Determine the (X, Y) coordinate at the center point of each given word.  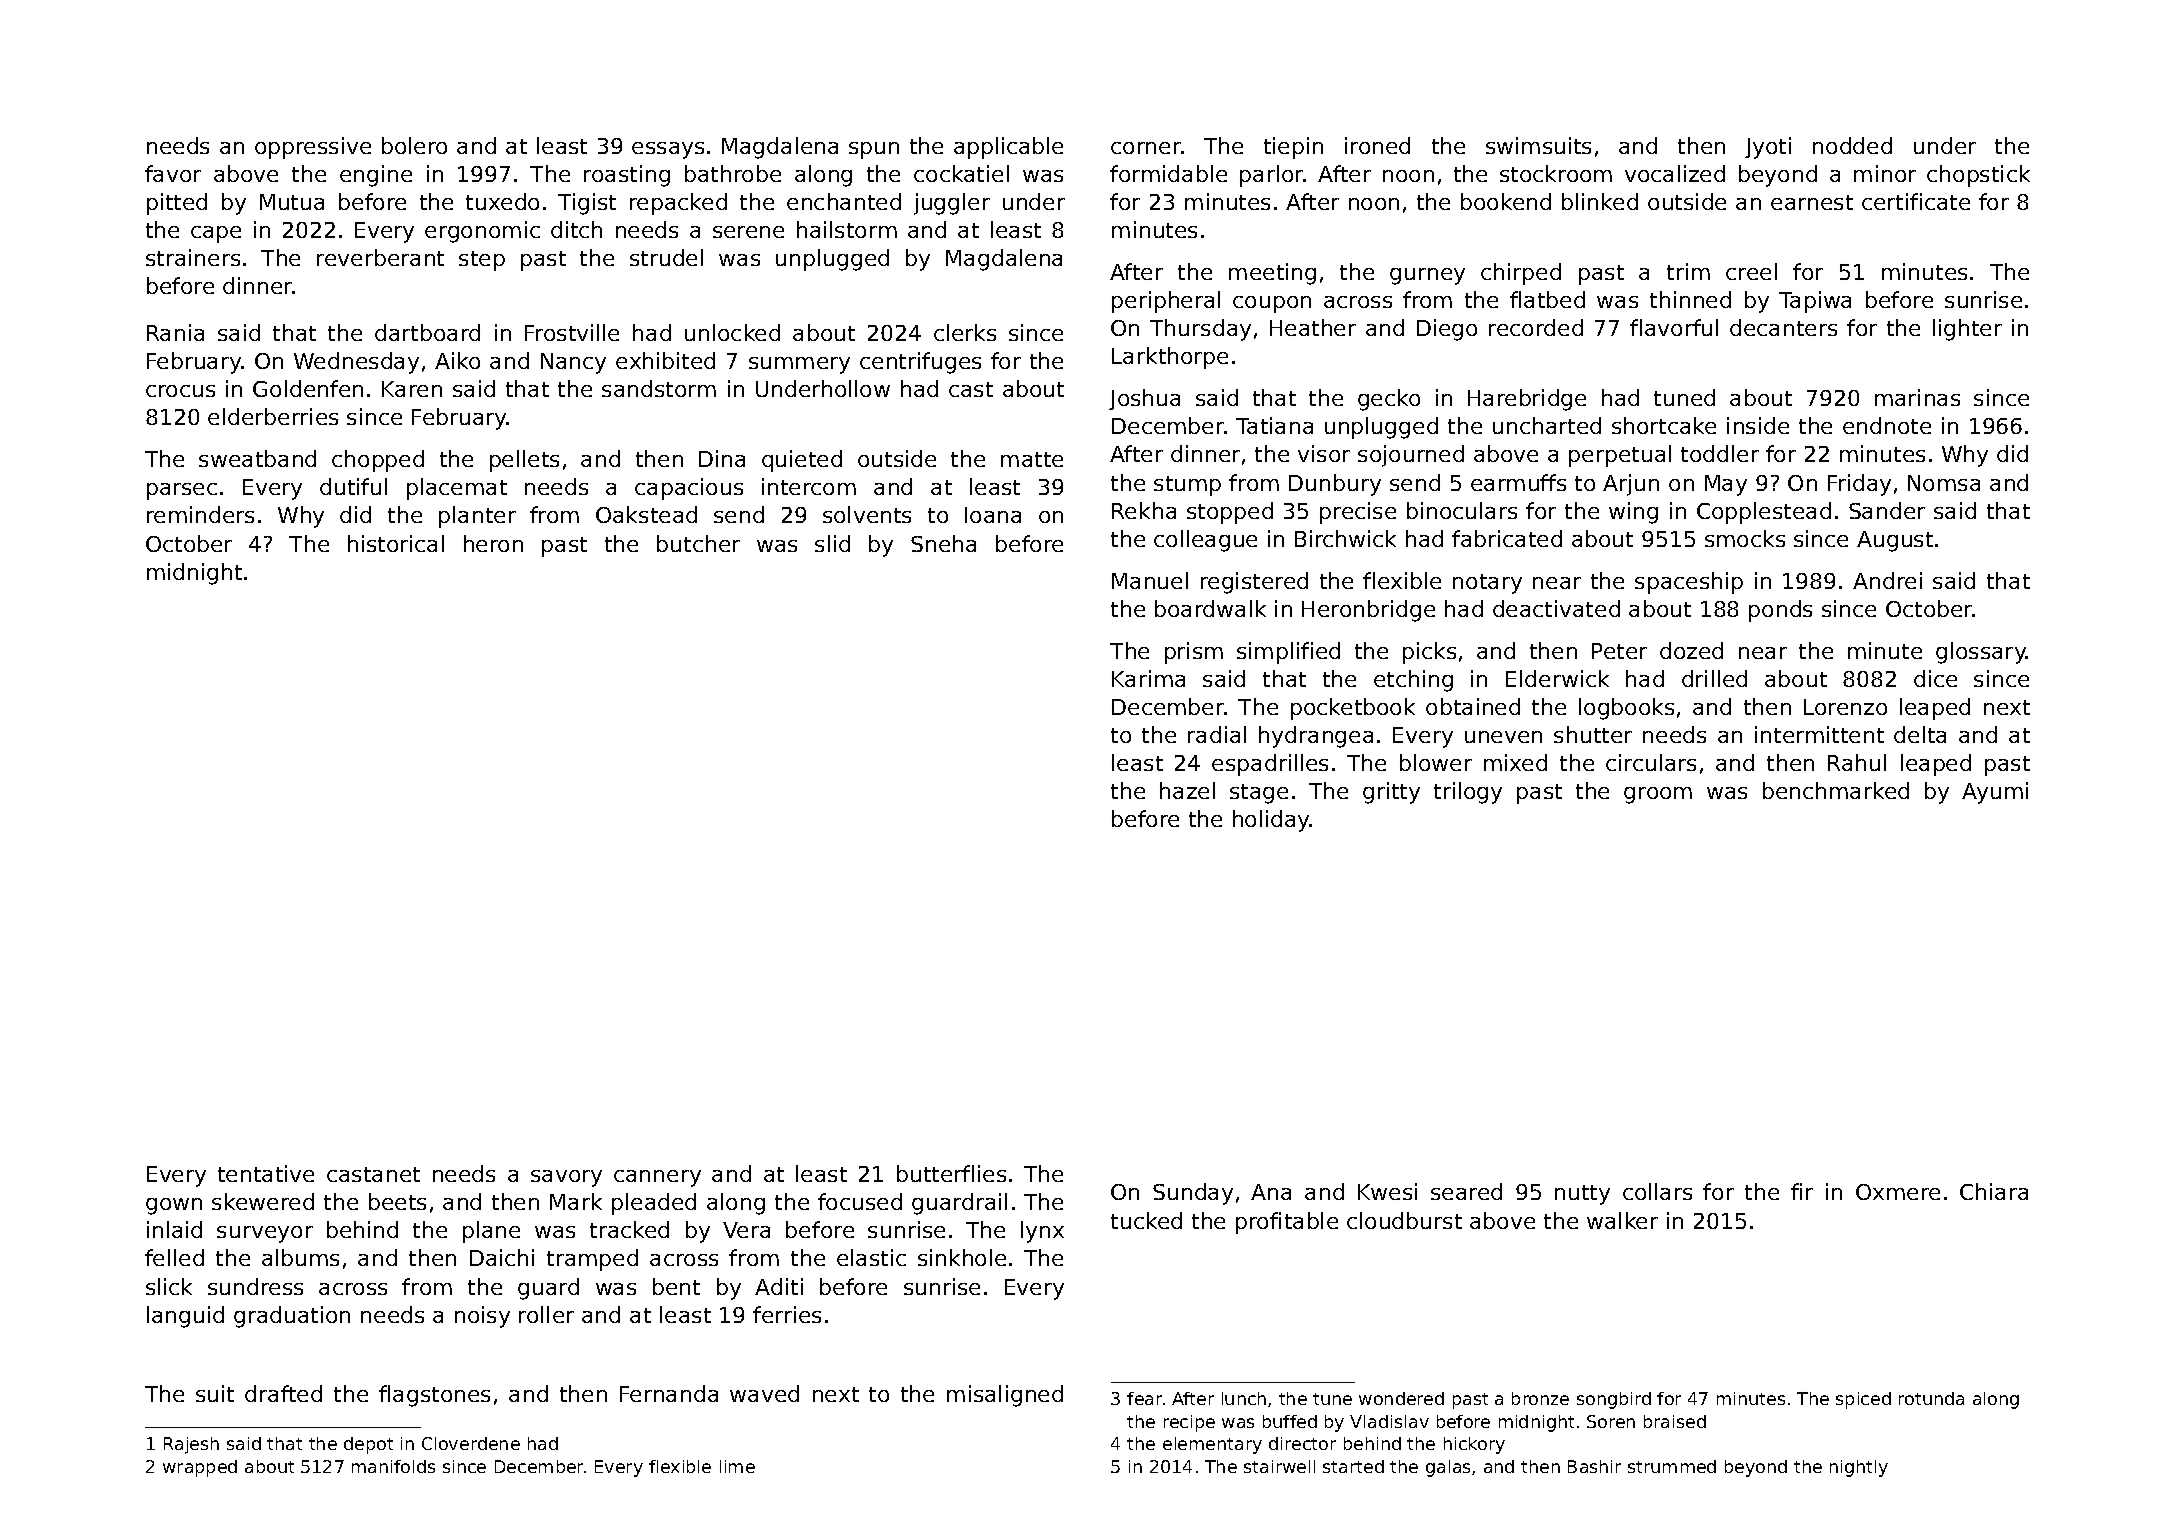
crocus (180, 391)
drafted (283, 1393)
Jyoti (1768, 148)
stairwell (1279, 1466)
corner (1146, 148)
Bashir (1594, 1466)
